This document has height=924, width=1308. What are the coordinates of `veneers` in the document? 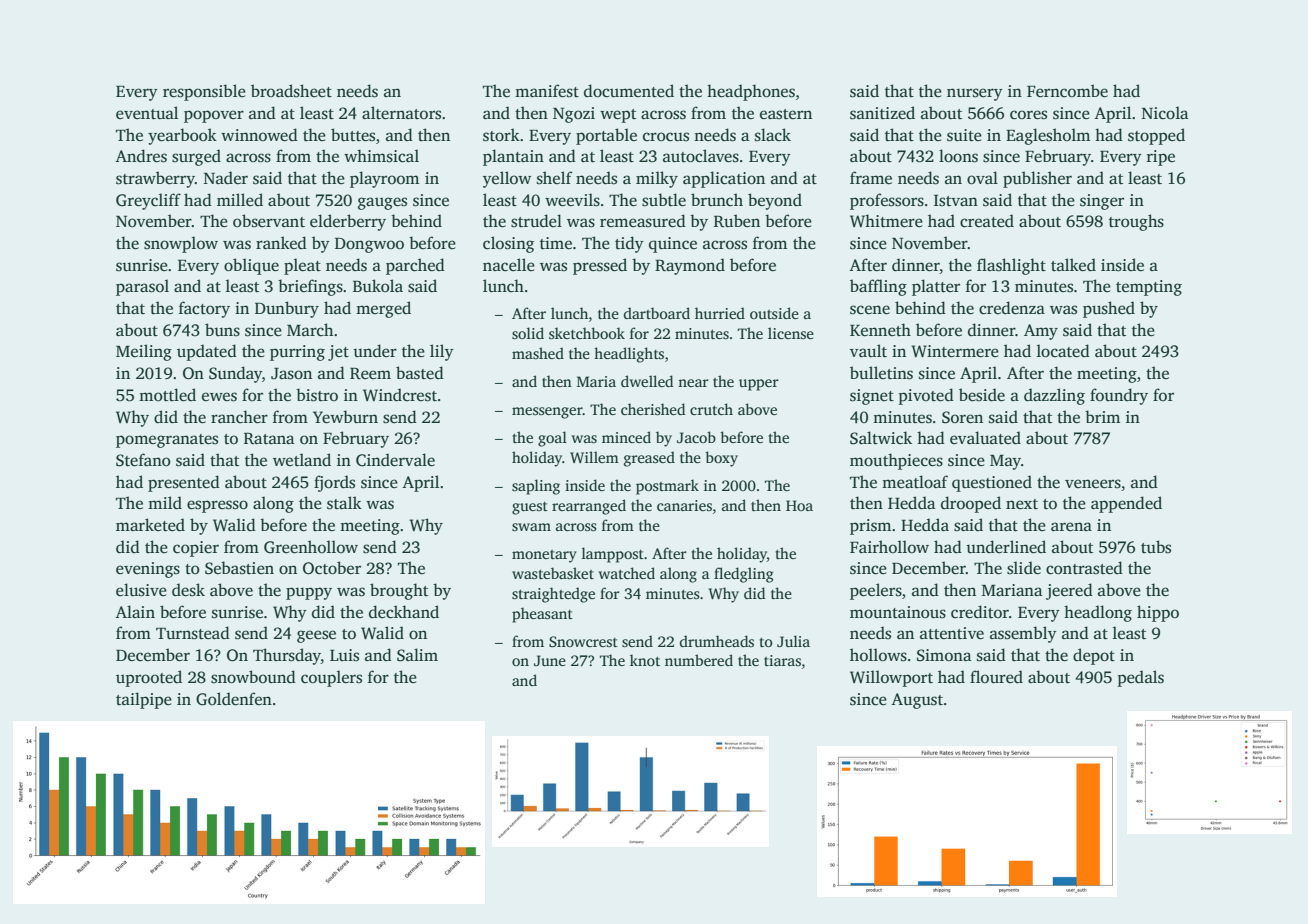 It's located at (1093, 484).
